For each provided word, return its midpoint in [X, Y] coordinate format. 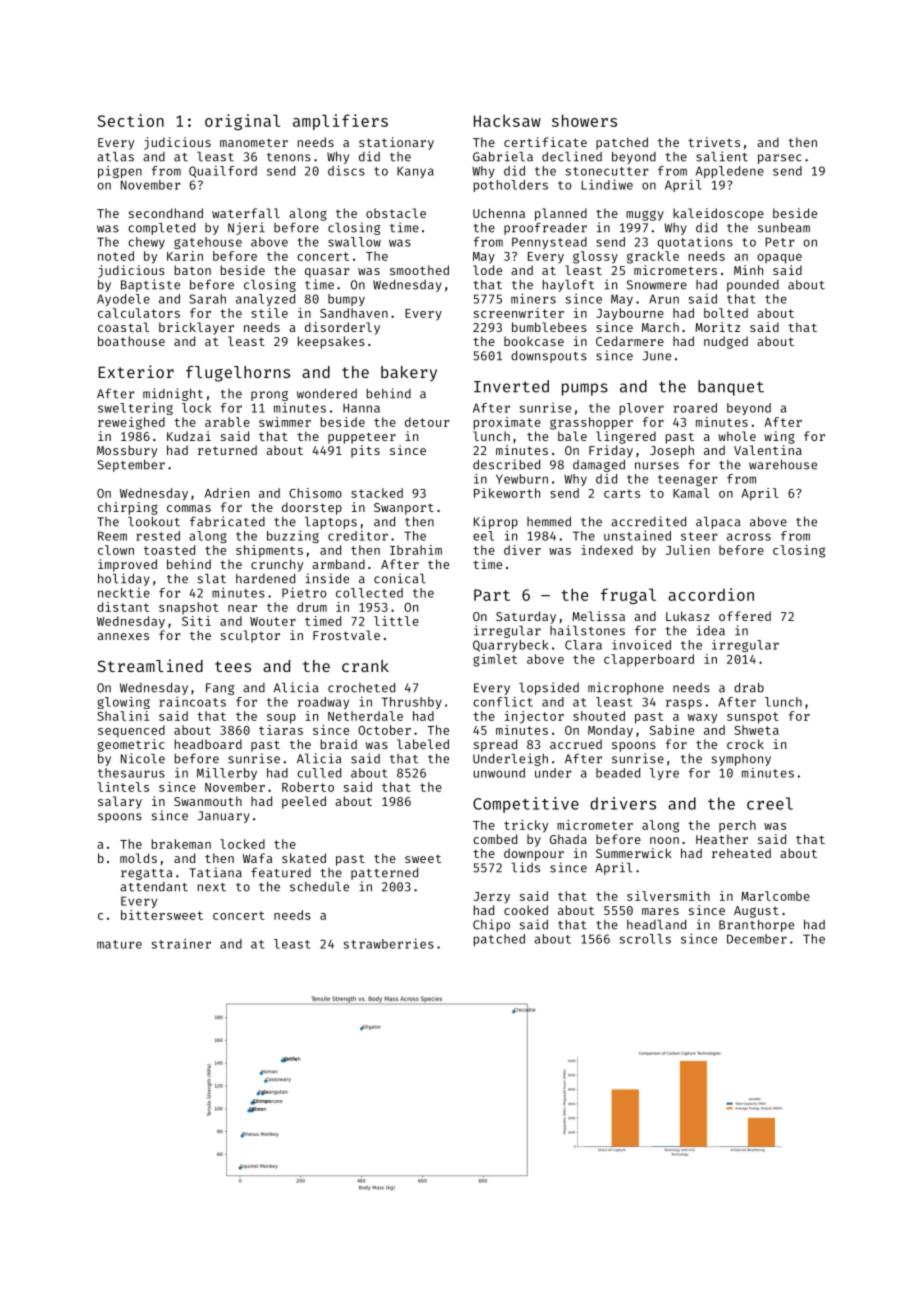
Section [130, 120]
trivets [714, 142]
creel [770, 803]
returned [227, 450]
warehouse [783, 465]
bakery [409, 373]
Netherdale [365, 716]
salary [120, 802]
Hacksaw [507, 120]
